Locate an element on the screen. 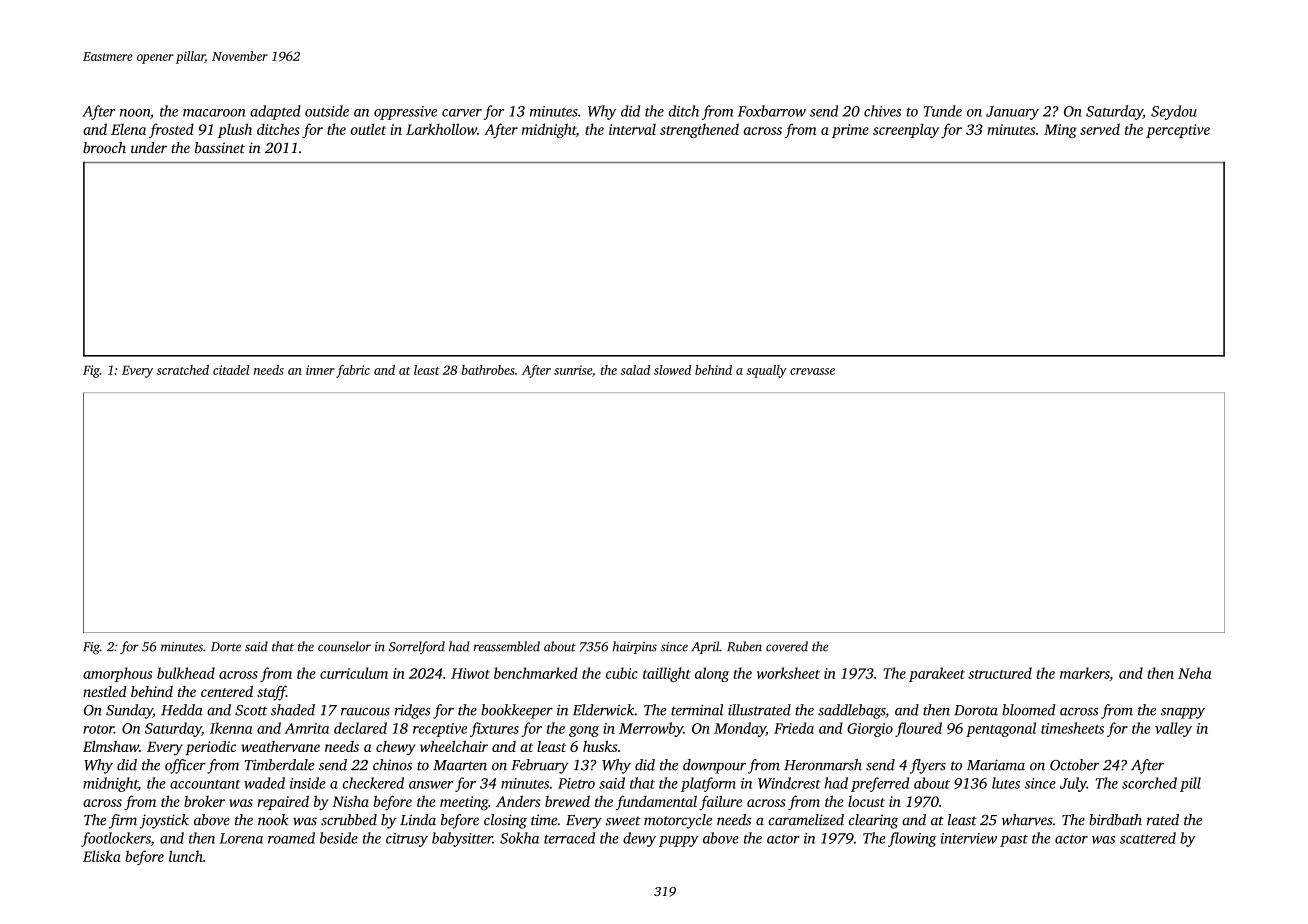 The width and height of the screenshot is (1308, 924). squally is located at coordinates (766, 371).
